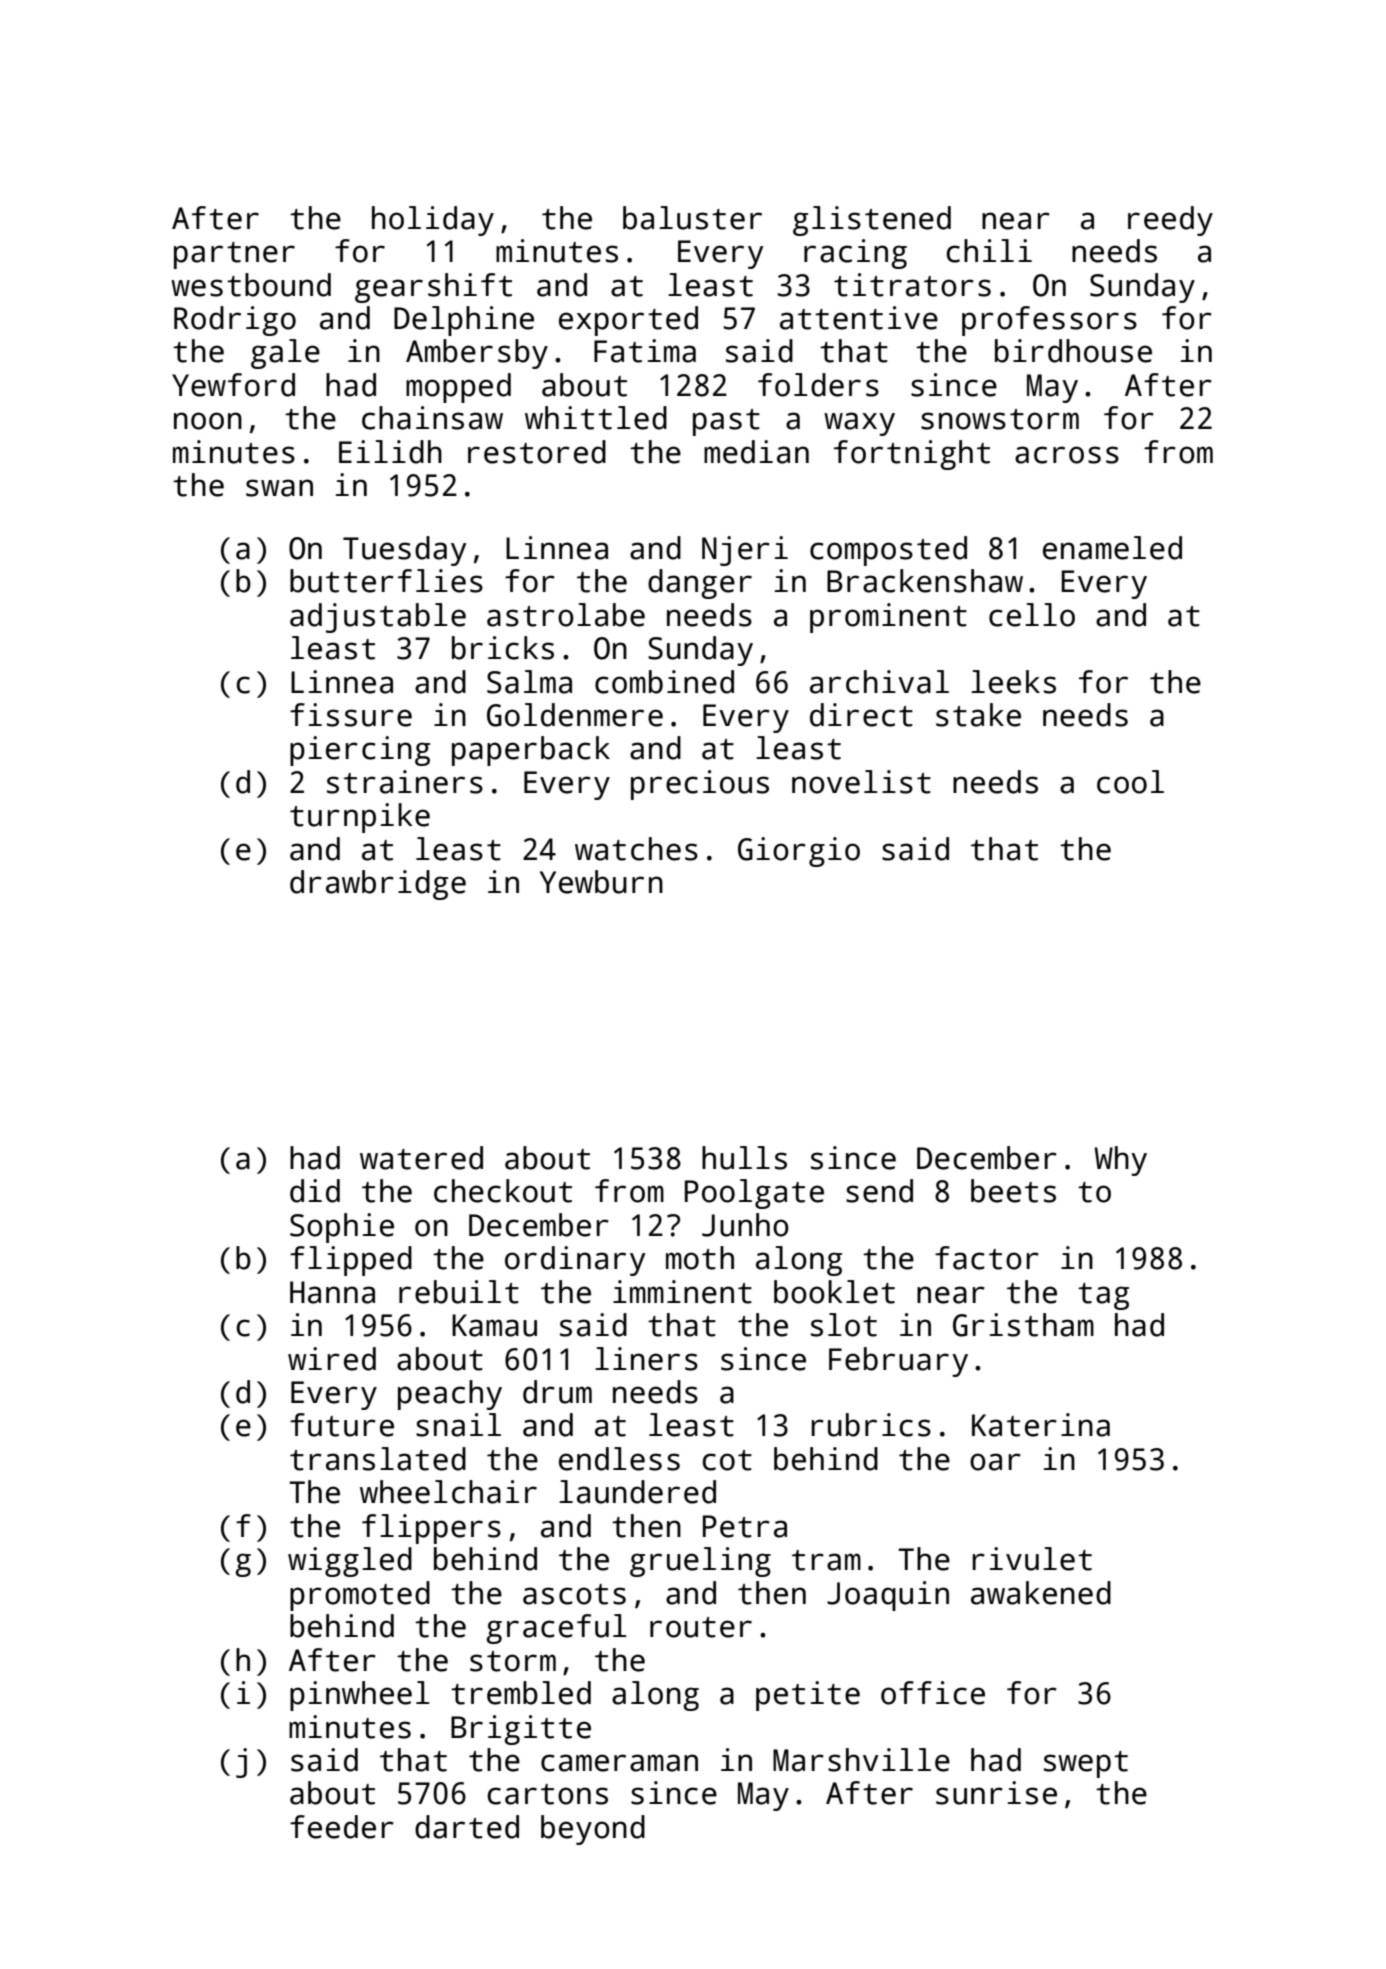  What do you see at coordinates (756, 452) in the screenshot?
I see `median` at bounding box center [756, 452].
